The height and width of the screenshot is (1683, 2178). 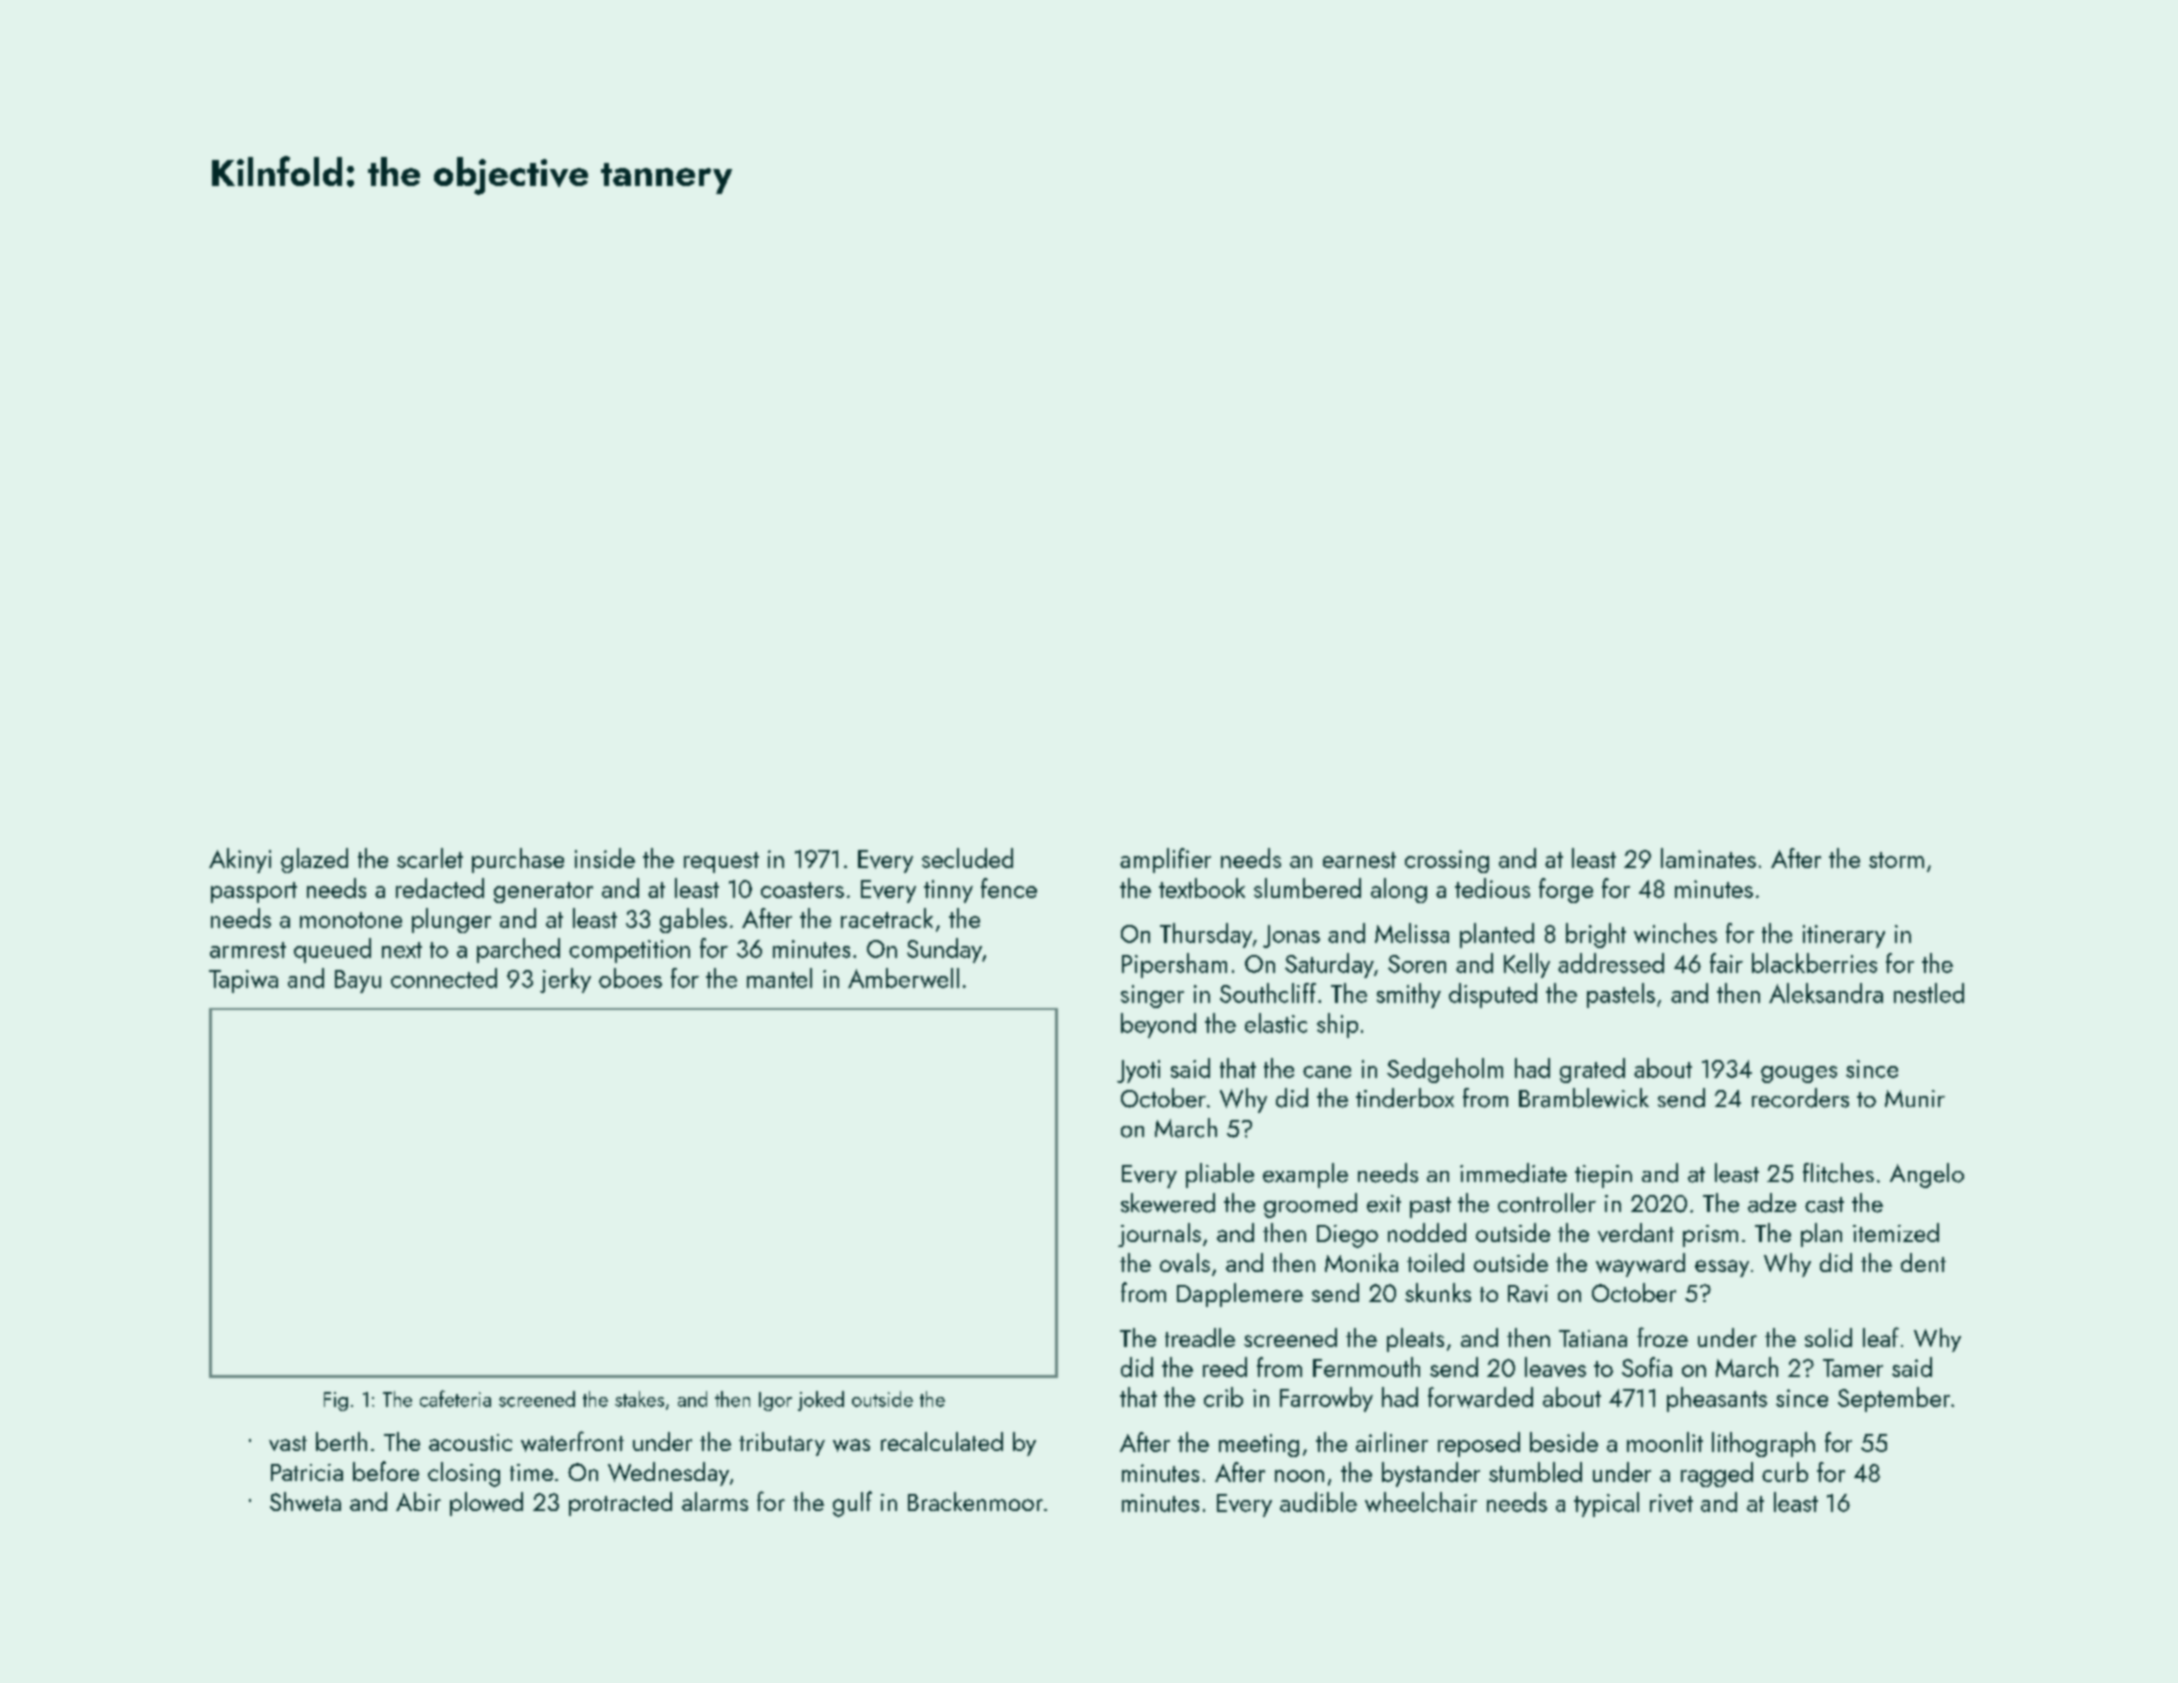 I want to click on Tapiwa, so click(x=243, y=981).
